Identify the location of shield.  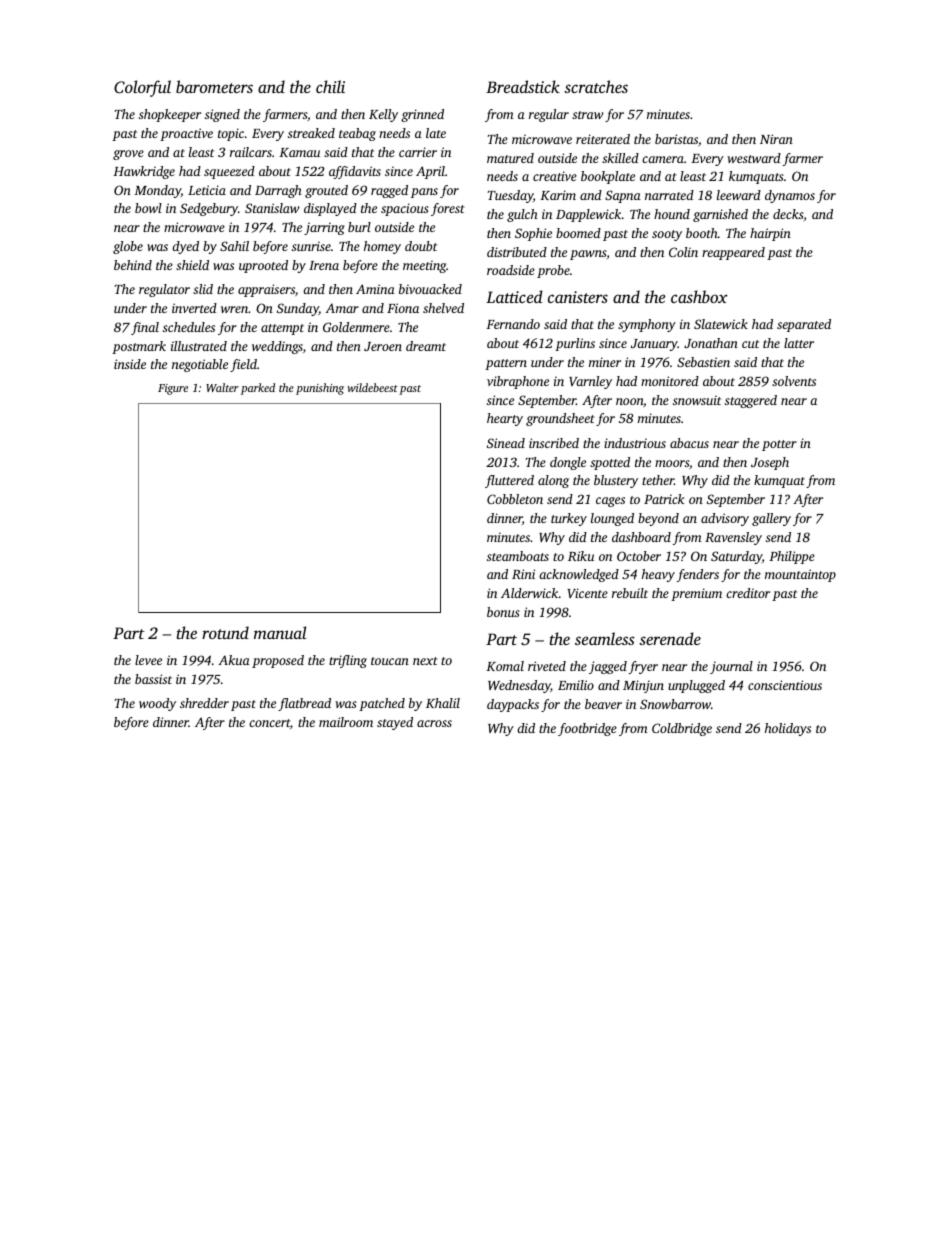
(192, 265).
